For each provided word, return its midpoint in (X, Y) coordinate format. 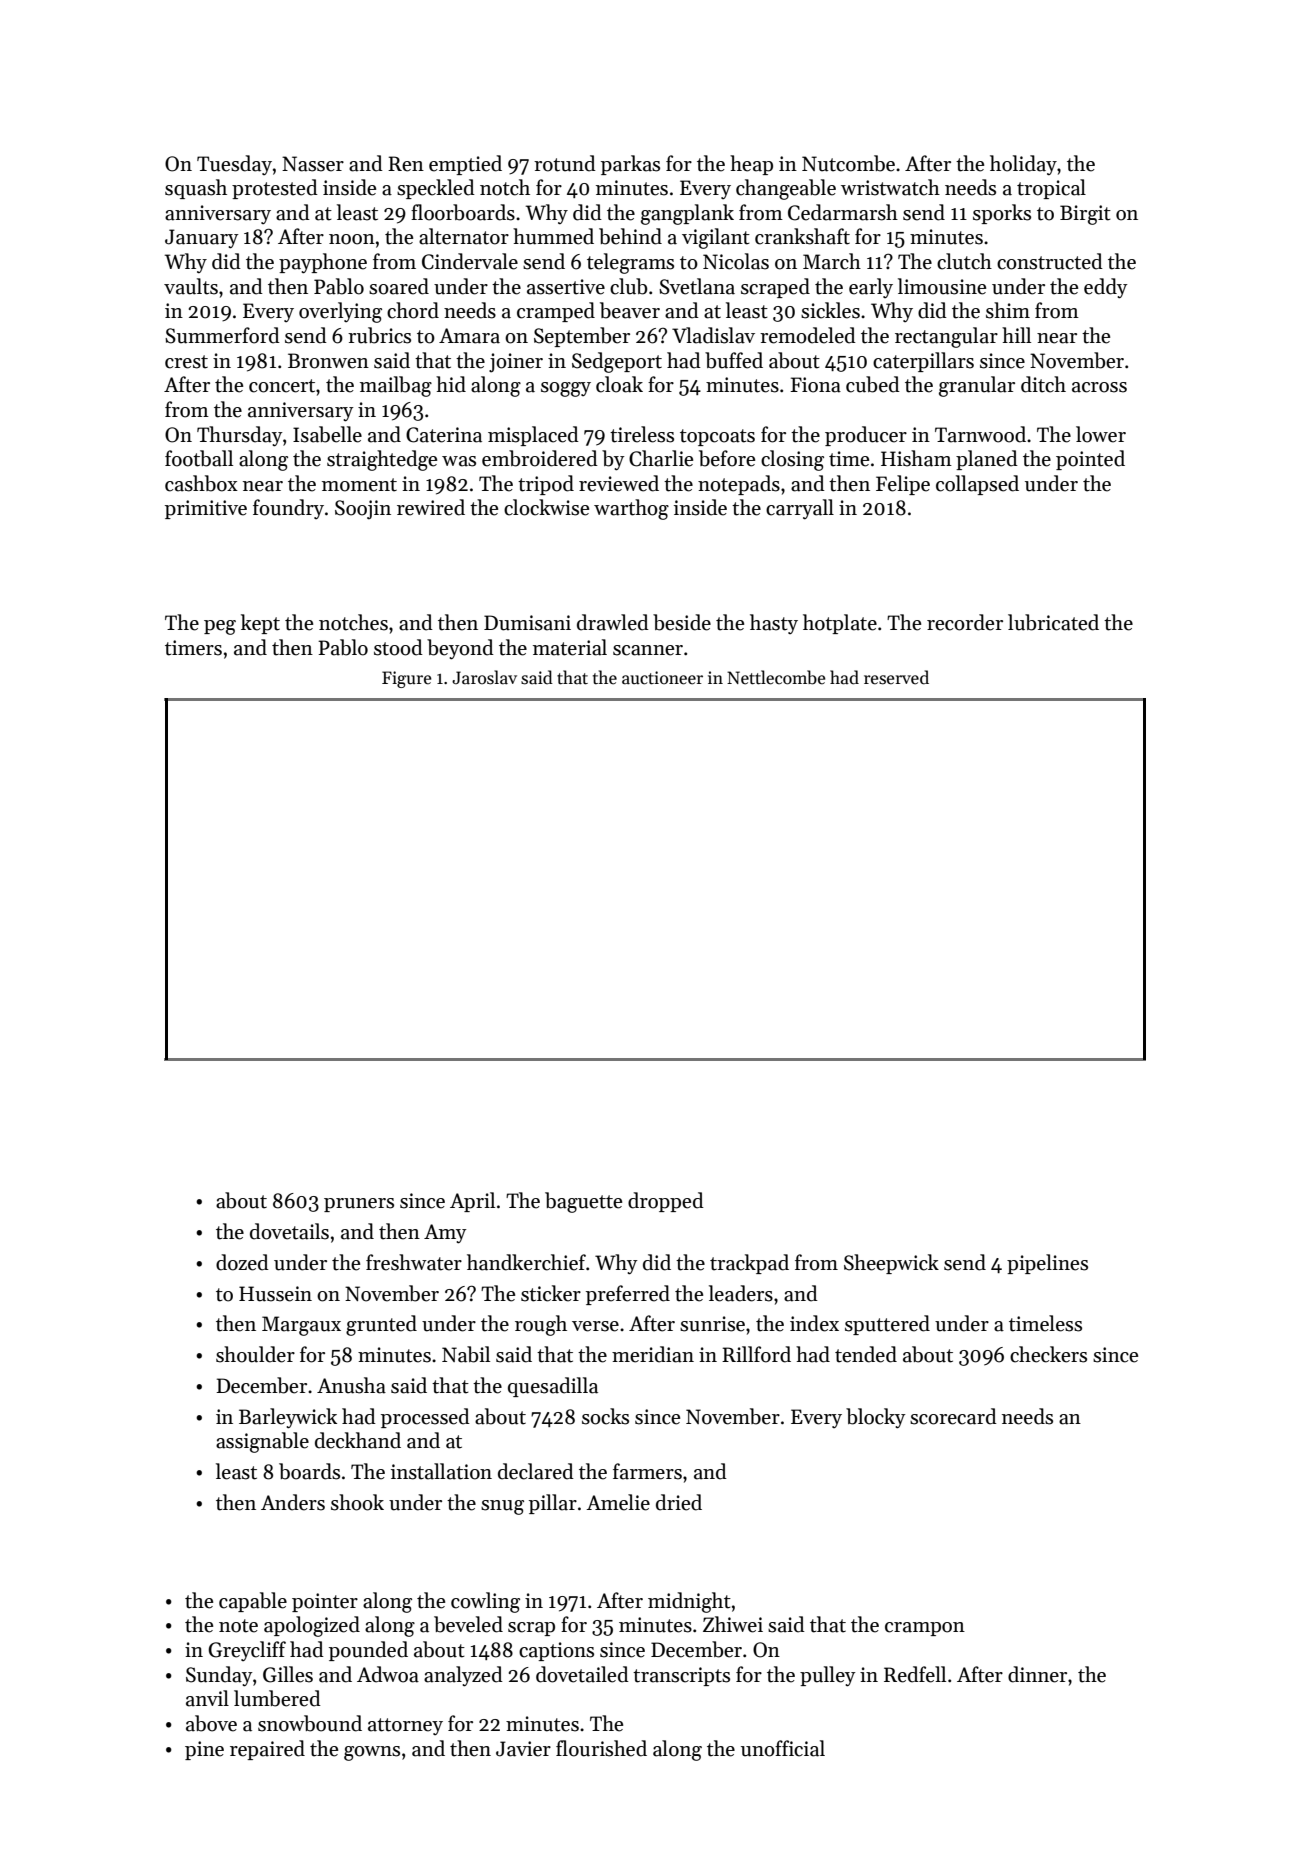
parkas (630, 165)
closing (792, 460)
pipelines (1047, 1264)
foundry (288, 509)
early (871, 288)
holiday (1023, 165)
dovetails (289, 1231)
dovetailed (582, 1674)
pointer (325, 1602)
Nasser (313, 164)
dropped (666, 1202)
